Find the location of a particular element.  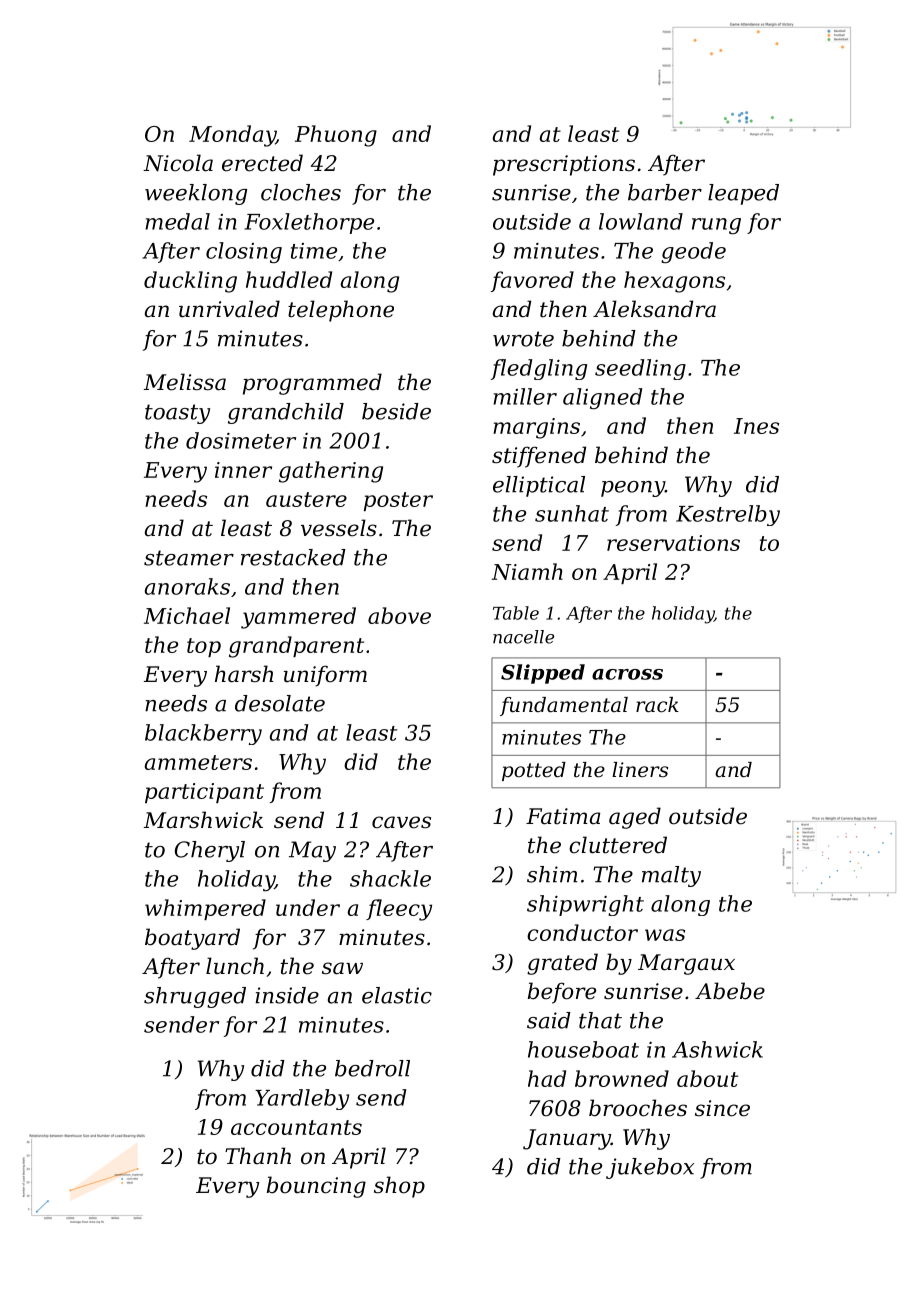

shrugged is located at coordinates (195, 997).
